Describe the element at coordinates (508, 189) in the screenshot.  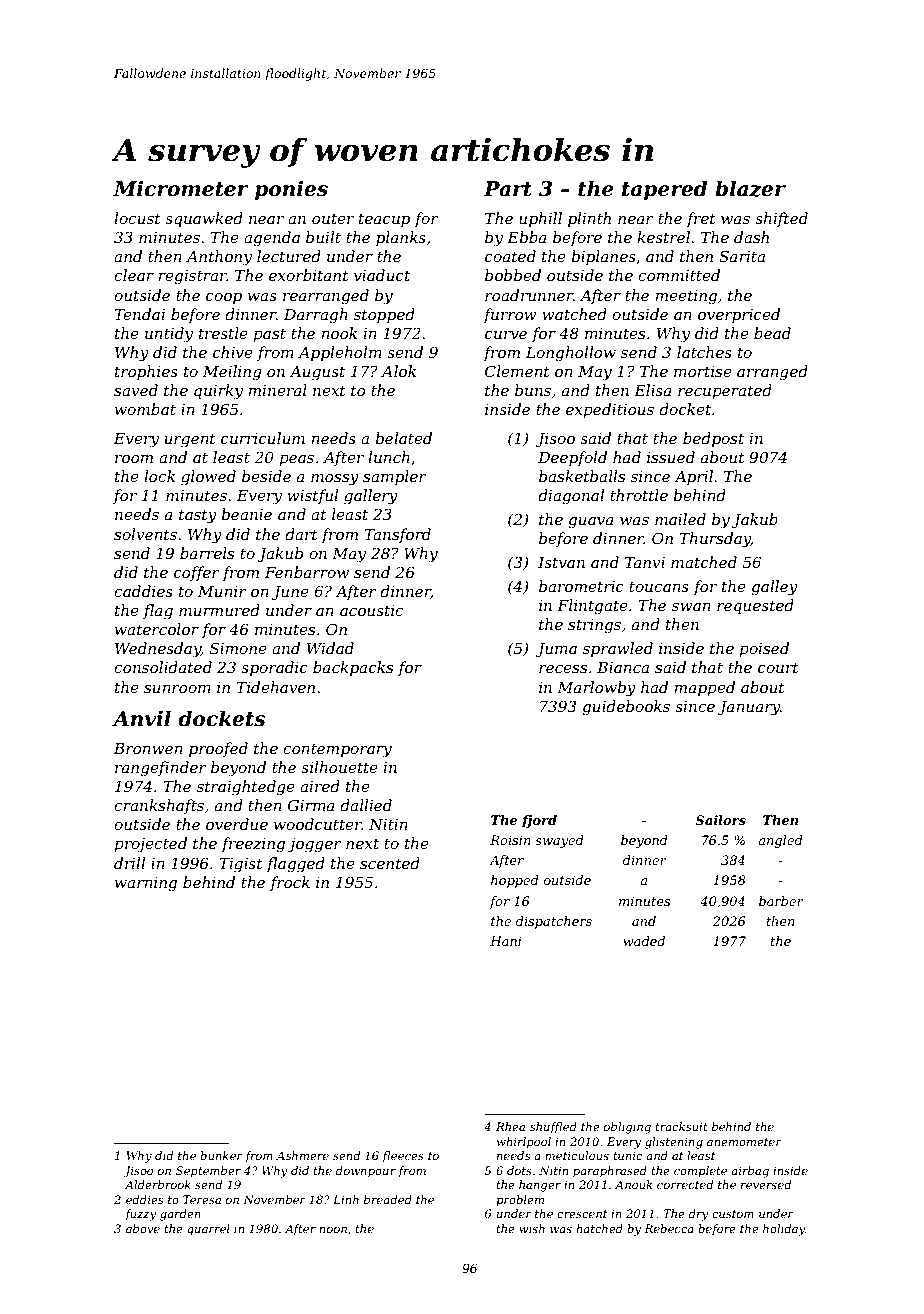
I see `Part` at that location.
